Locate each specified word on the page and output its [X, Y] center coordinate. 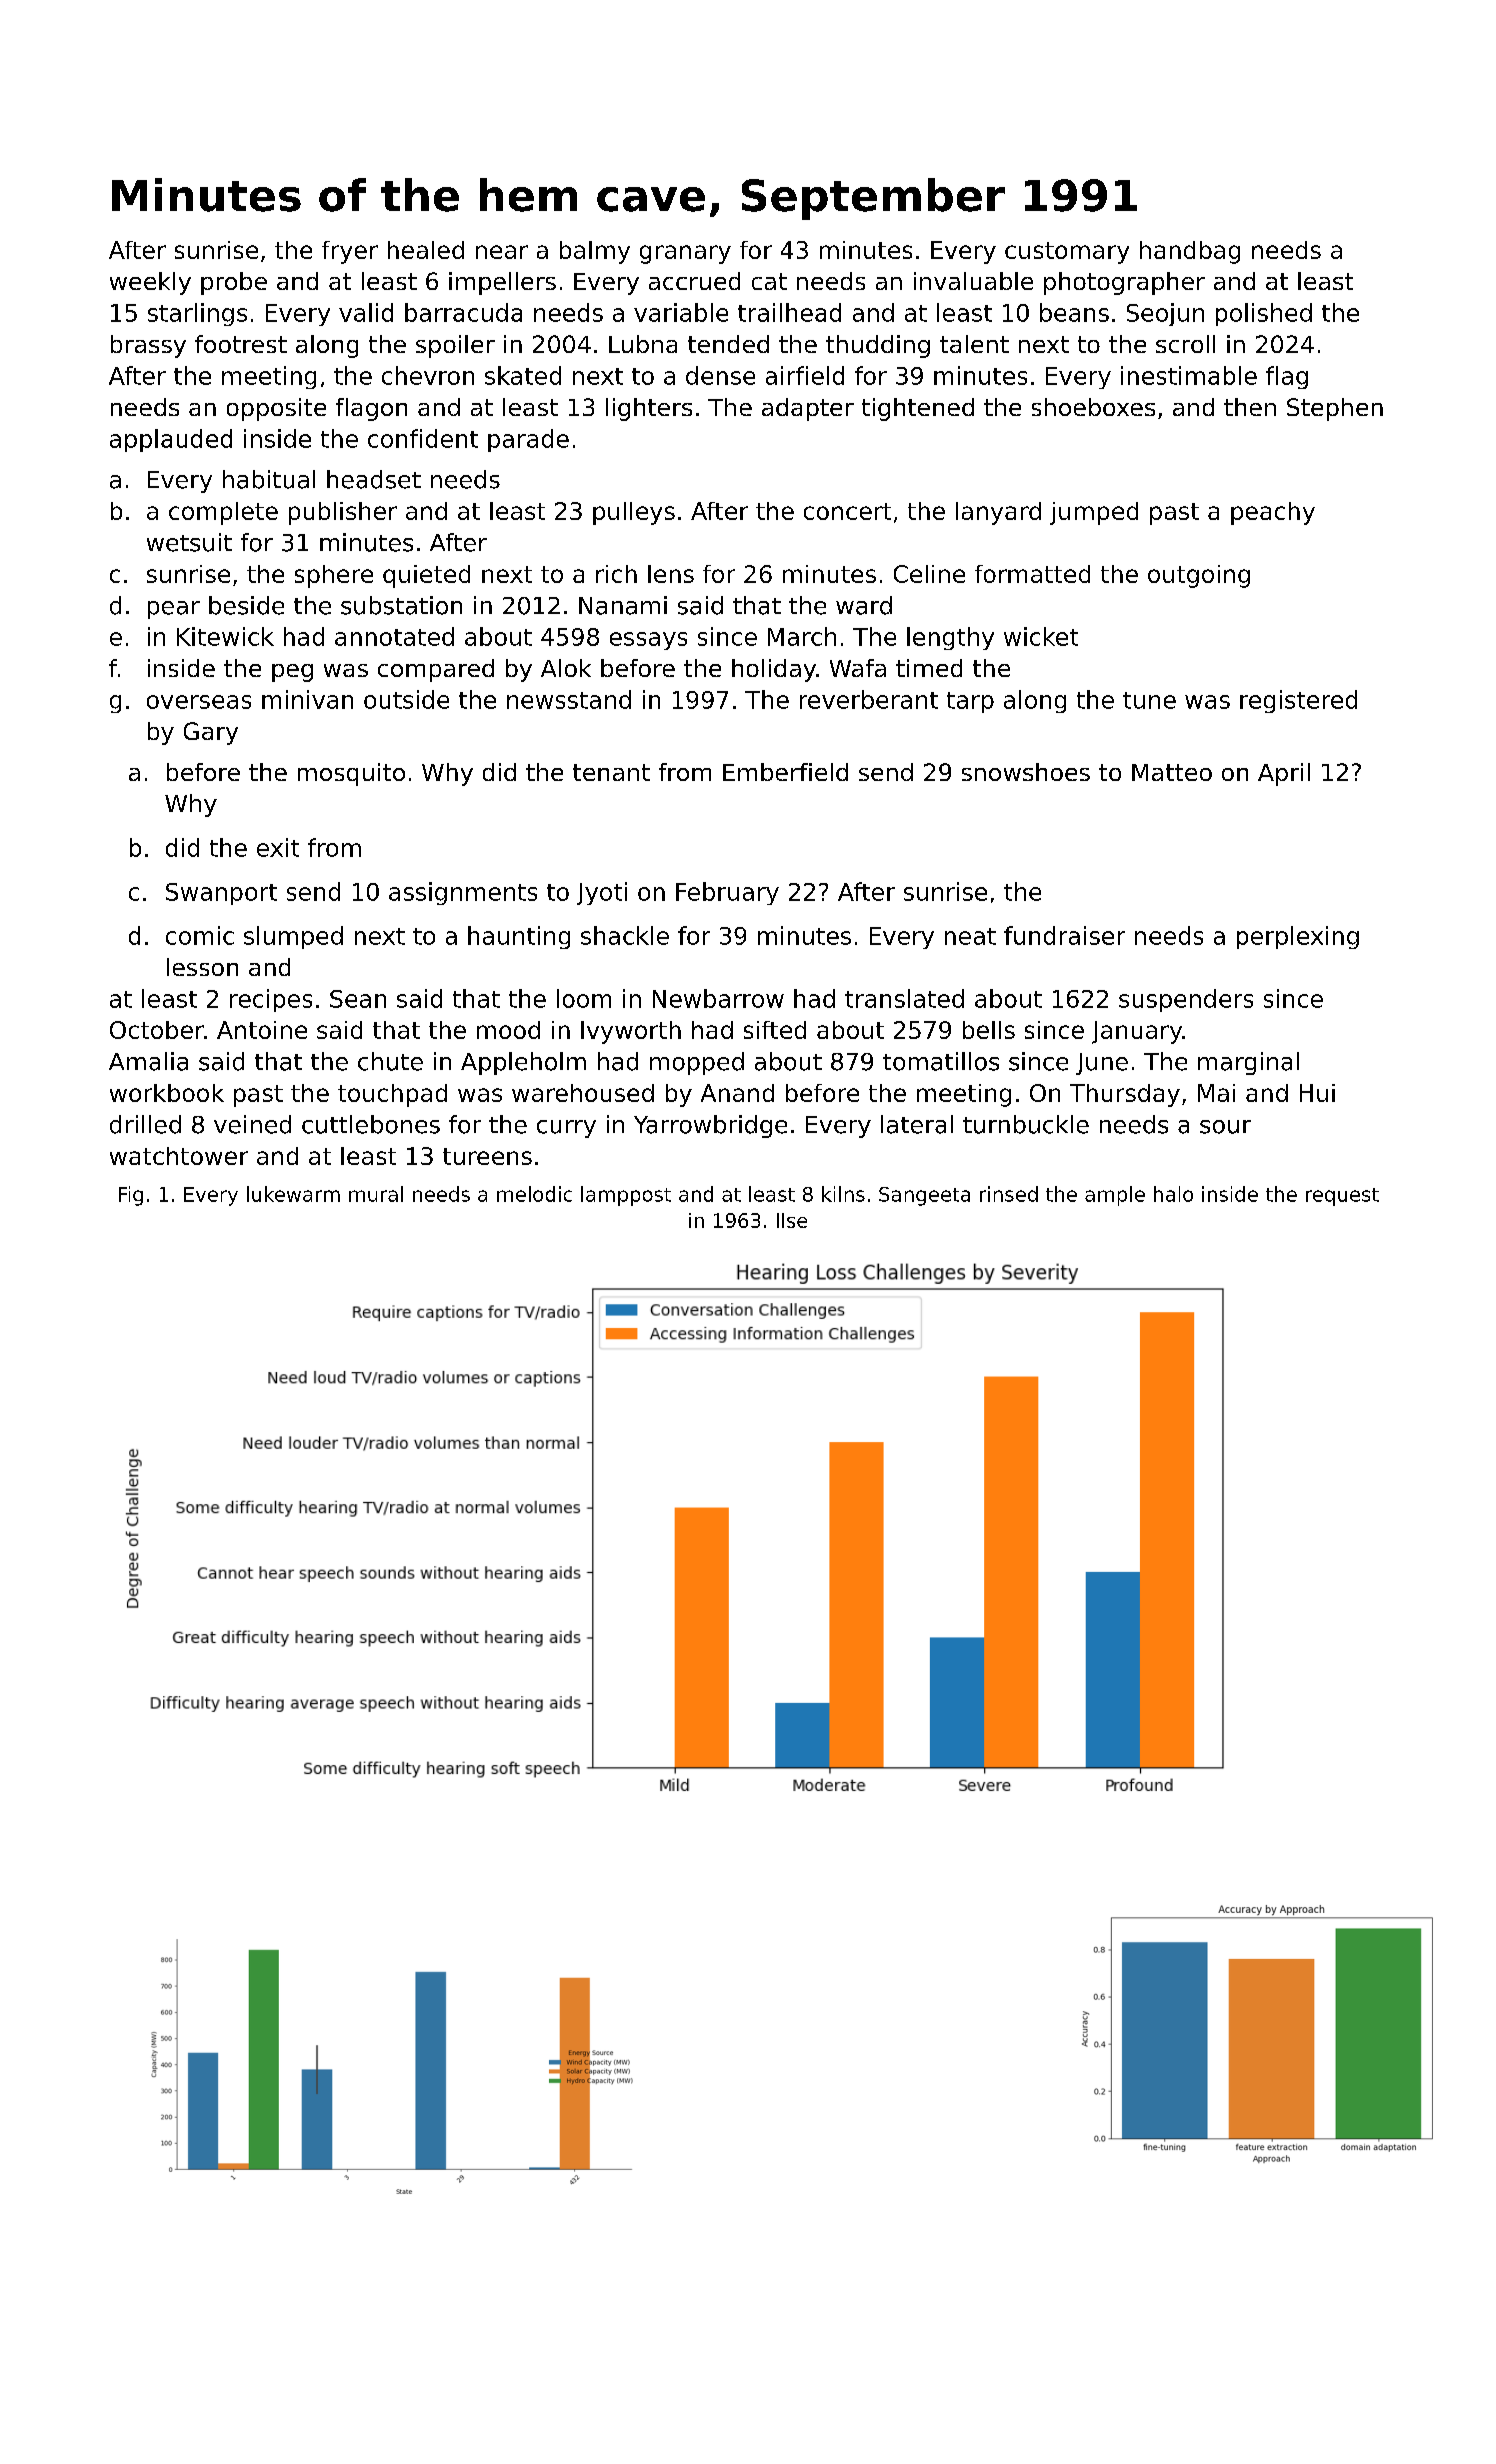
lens [671, 574]
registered [1298, 701]
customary [1067, 253]
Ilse [792, 1220]
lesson [202, 967]
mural [376, 1194]
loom [584, 998]
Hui [1317, 1093]
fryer [350, 252]
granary [685, 254]
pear [174, 610]
